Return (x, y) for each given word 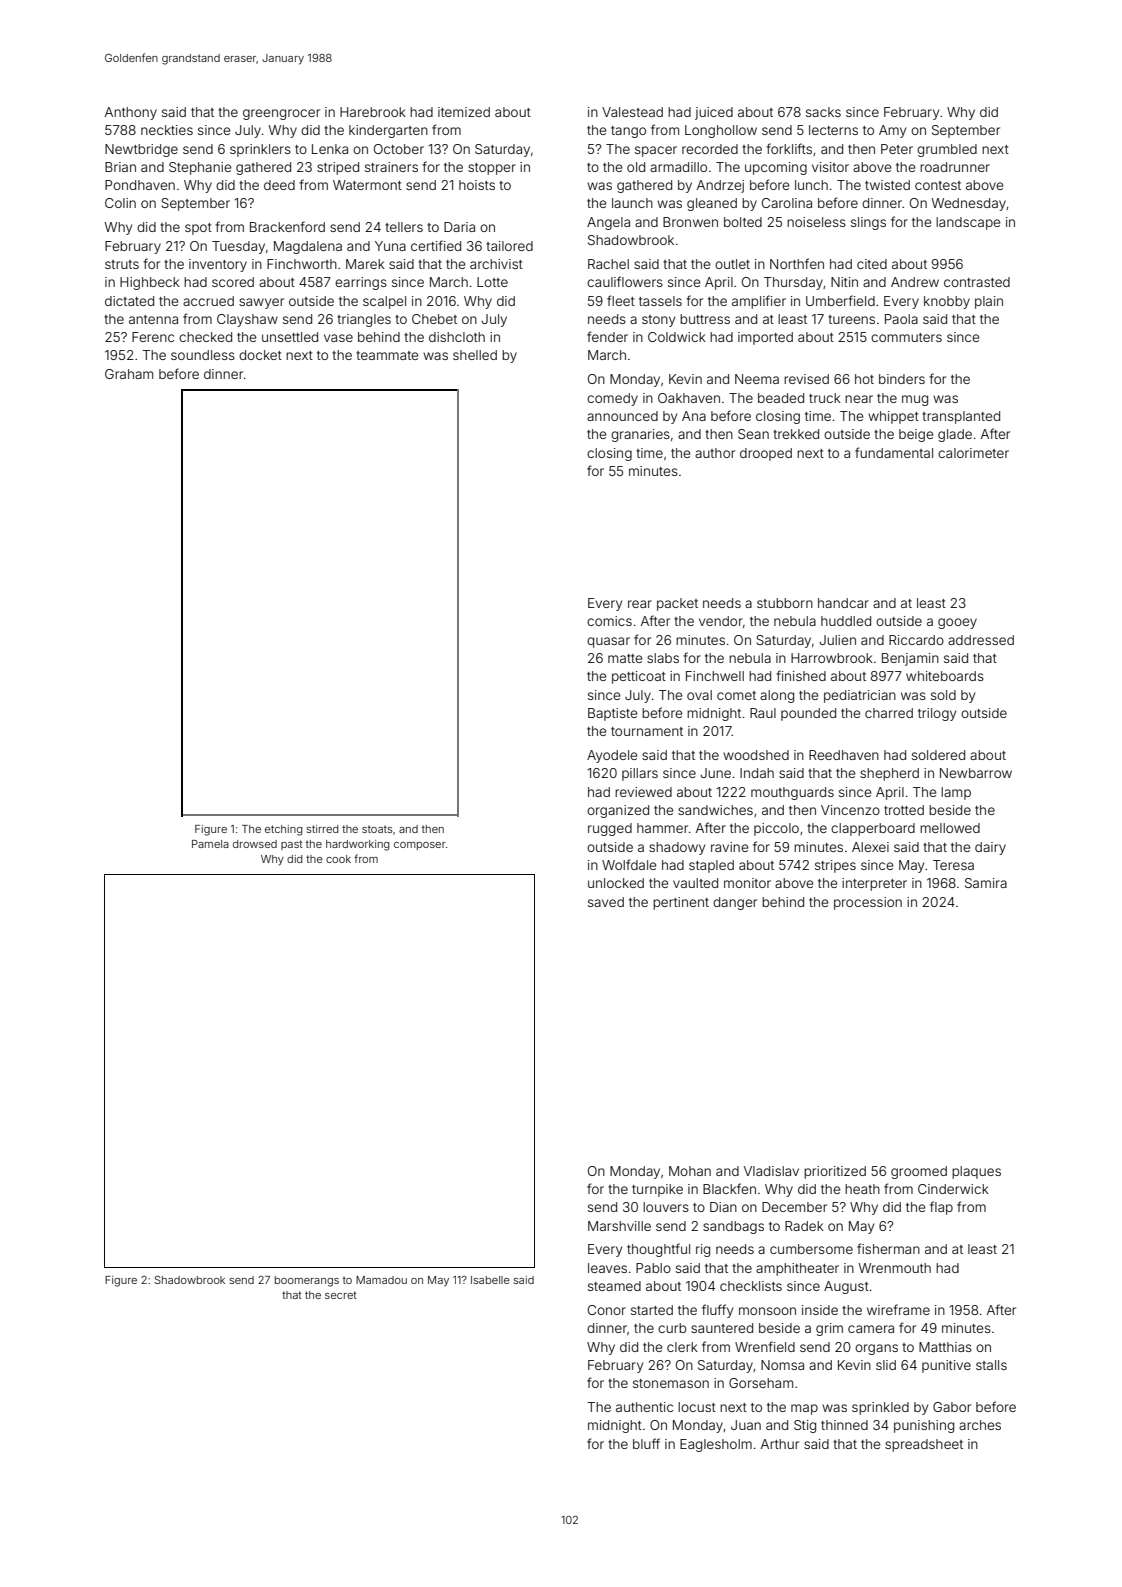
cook (338, 859)
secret (341, 1295)
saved (606, 902)
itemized (464, 112)
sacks (823, 112)
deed (279, 185)
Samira (986, 883)
